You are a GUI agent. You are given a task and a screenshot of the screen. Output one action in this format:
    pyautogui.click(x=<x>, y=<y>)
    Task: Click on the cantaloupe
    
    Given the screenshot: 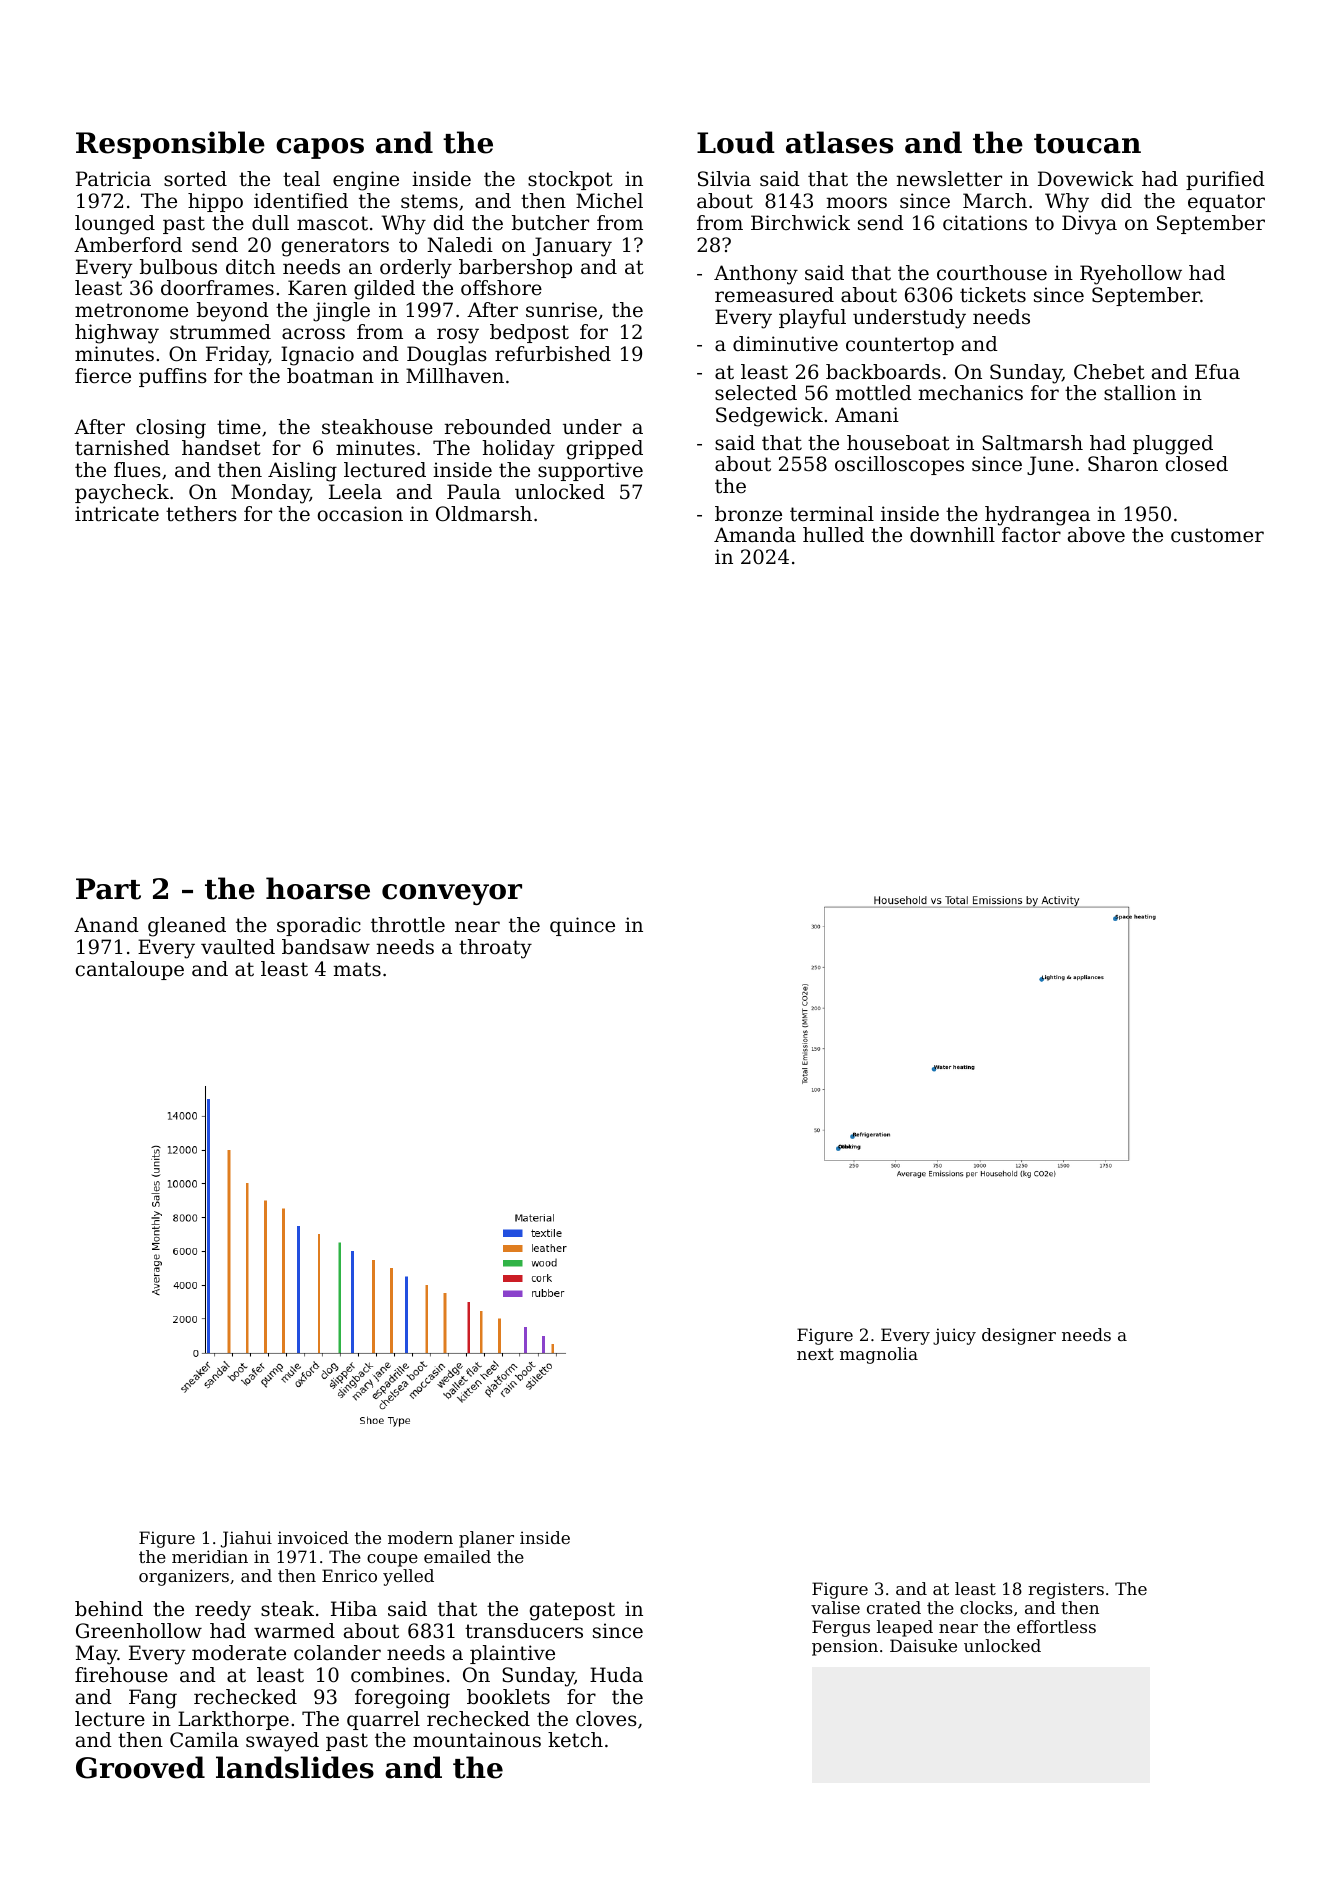 What is the action you would take?
    pyautogui.click(x=130, y=970)
